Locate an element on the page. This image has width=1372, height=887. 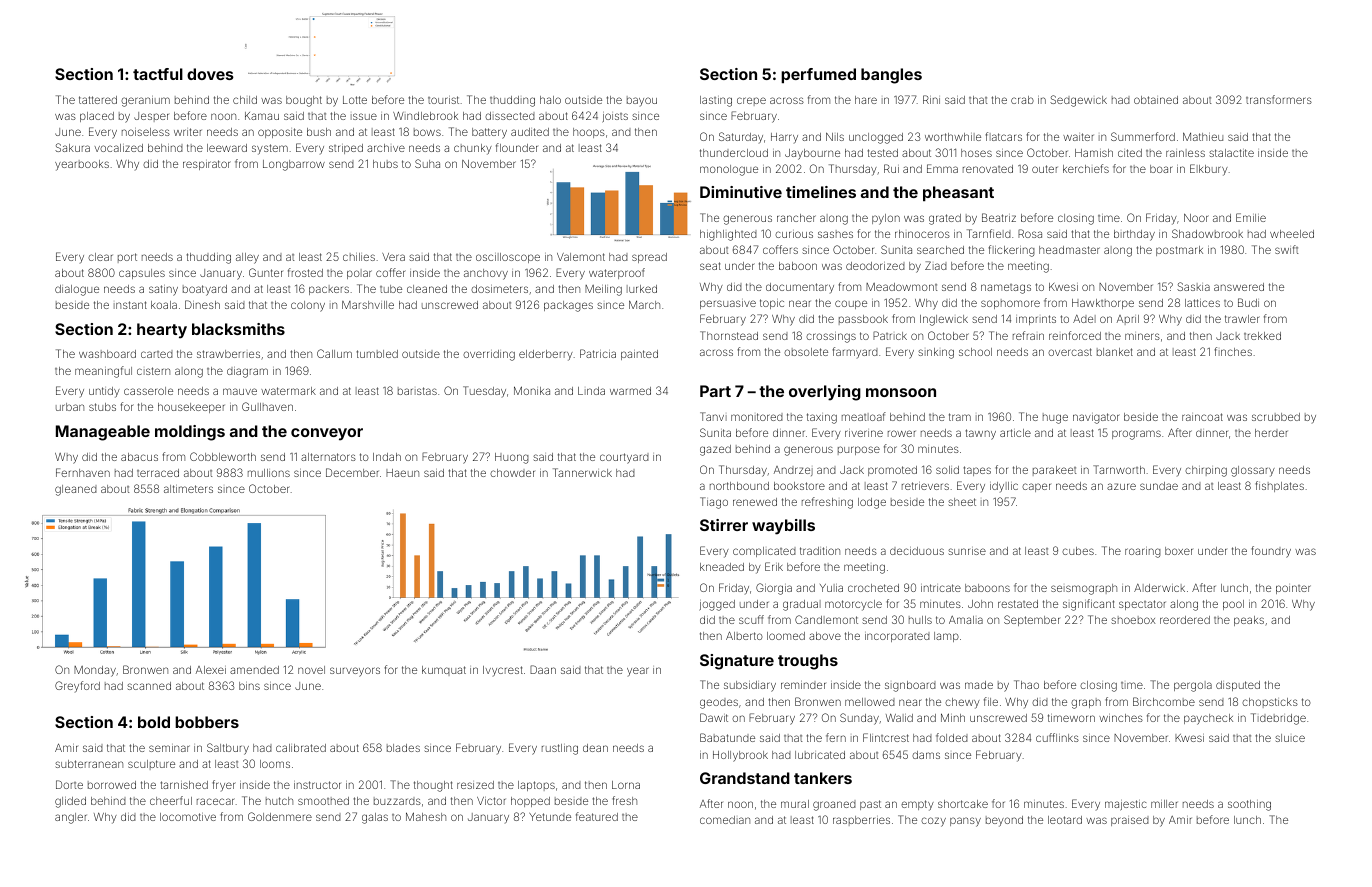
huge is located at coordinates (1055, 418).
